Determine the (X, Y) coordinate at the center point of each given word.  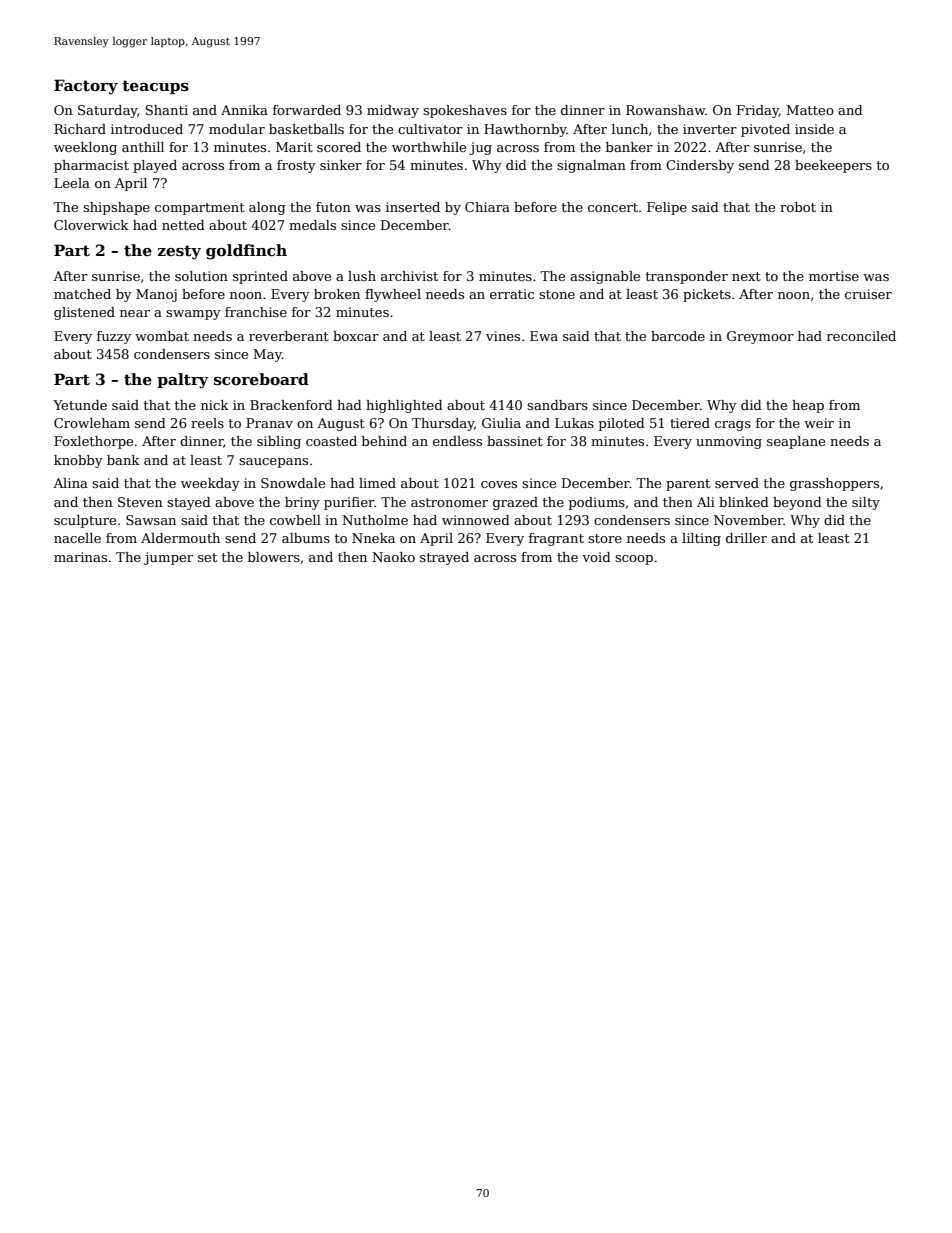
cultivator (430, 129)
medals (312, 225)
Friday (758, 111)
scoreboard (261, 379)
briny (302, 503)
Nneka (373, 538)
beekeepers (833, 166)
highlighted (404, 406)
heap (808, 406)
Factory (86, 87)
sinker (341, 165)
